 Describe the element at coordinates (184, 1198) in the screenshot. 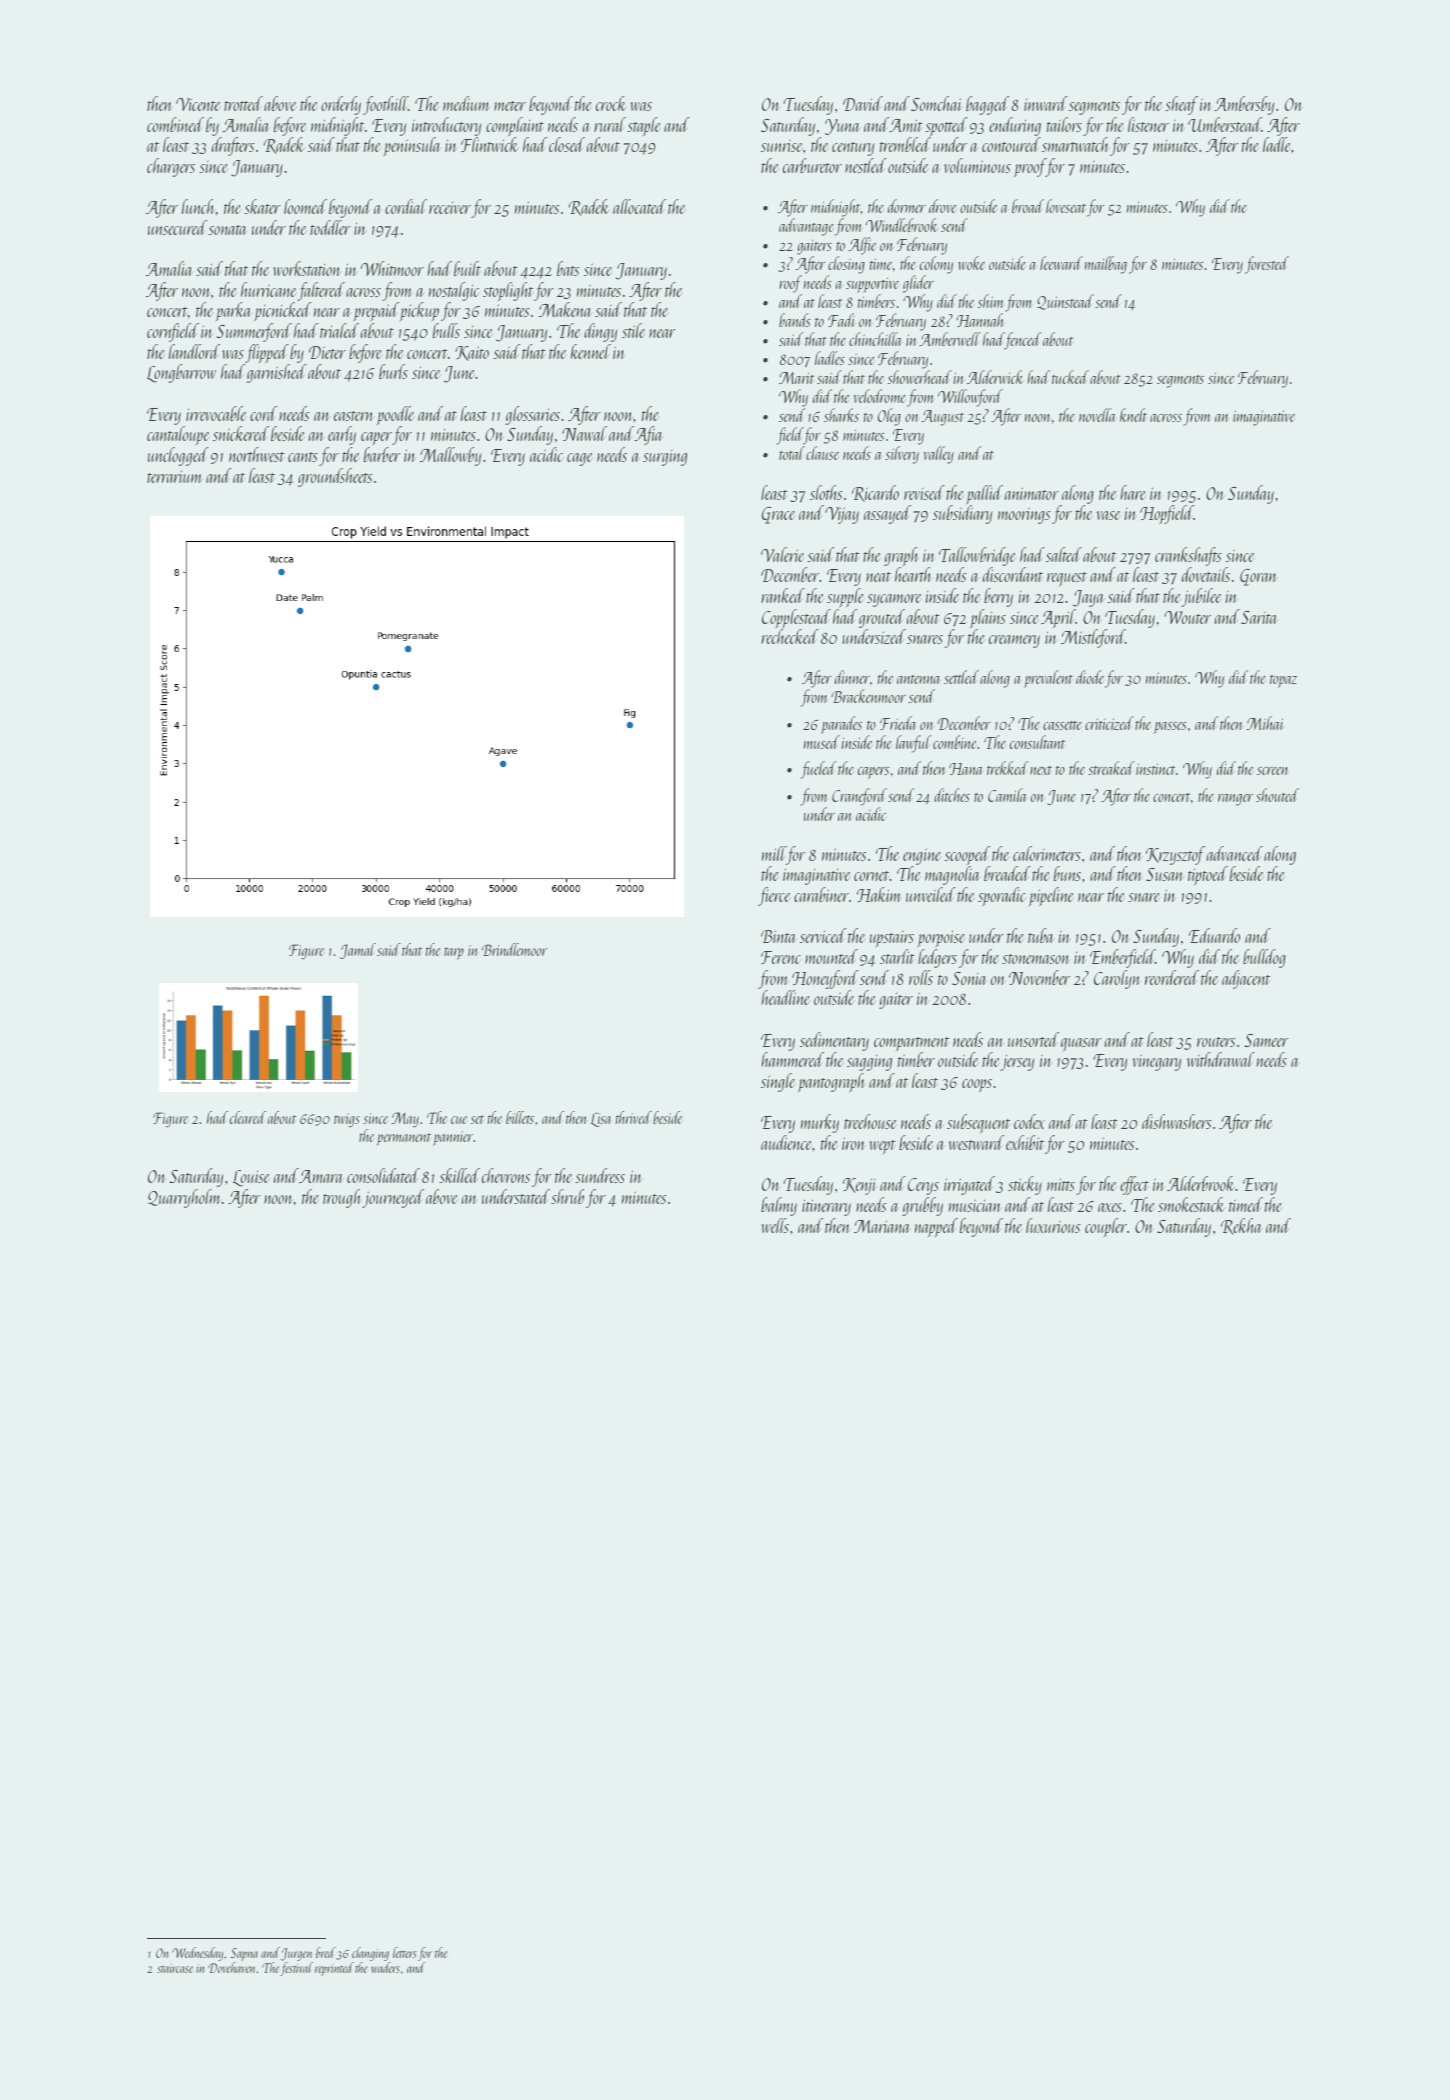

I see `Quarryholm` at that location.
